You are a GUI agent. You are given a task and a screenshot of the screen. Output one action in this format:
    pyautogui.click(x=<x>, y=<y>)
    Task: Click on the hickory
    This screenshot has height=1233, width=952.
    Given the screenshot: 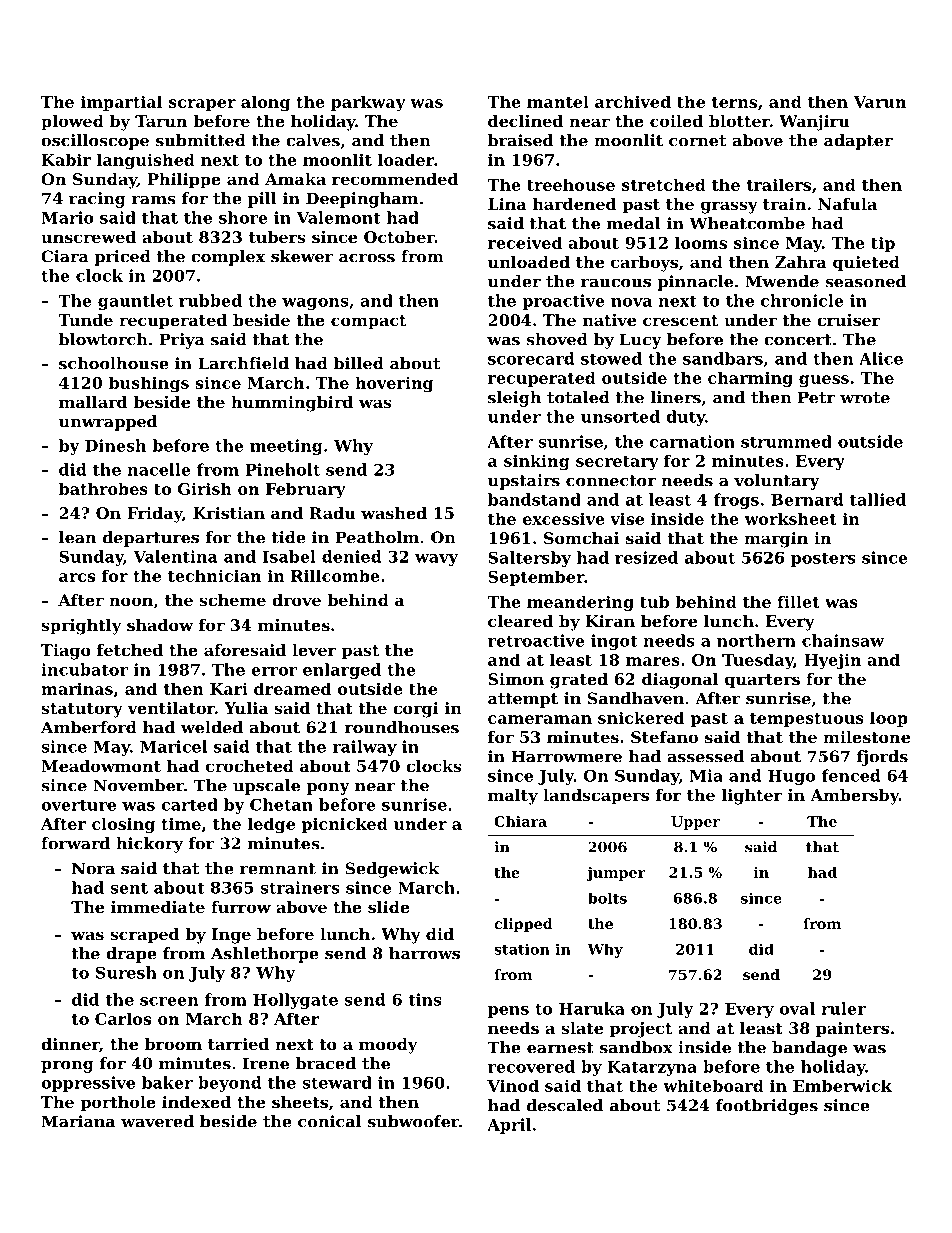 What is the action you would take?
    pyautogui.click(x=149, y=845)
